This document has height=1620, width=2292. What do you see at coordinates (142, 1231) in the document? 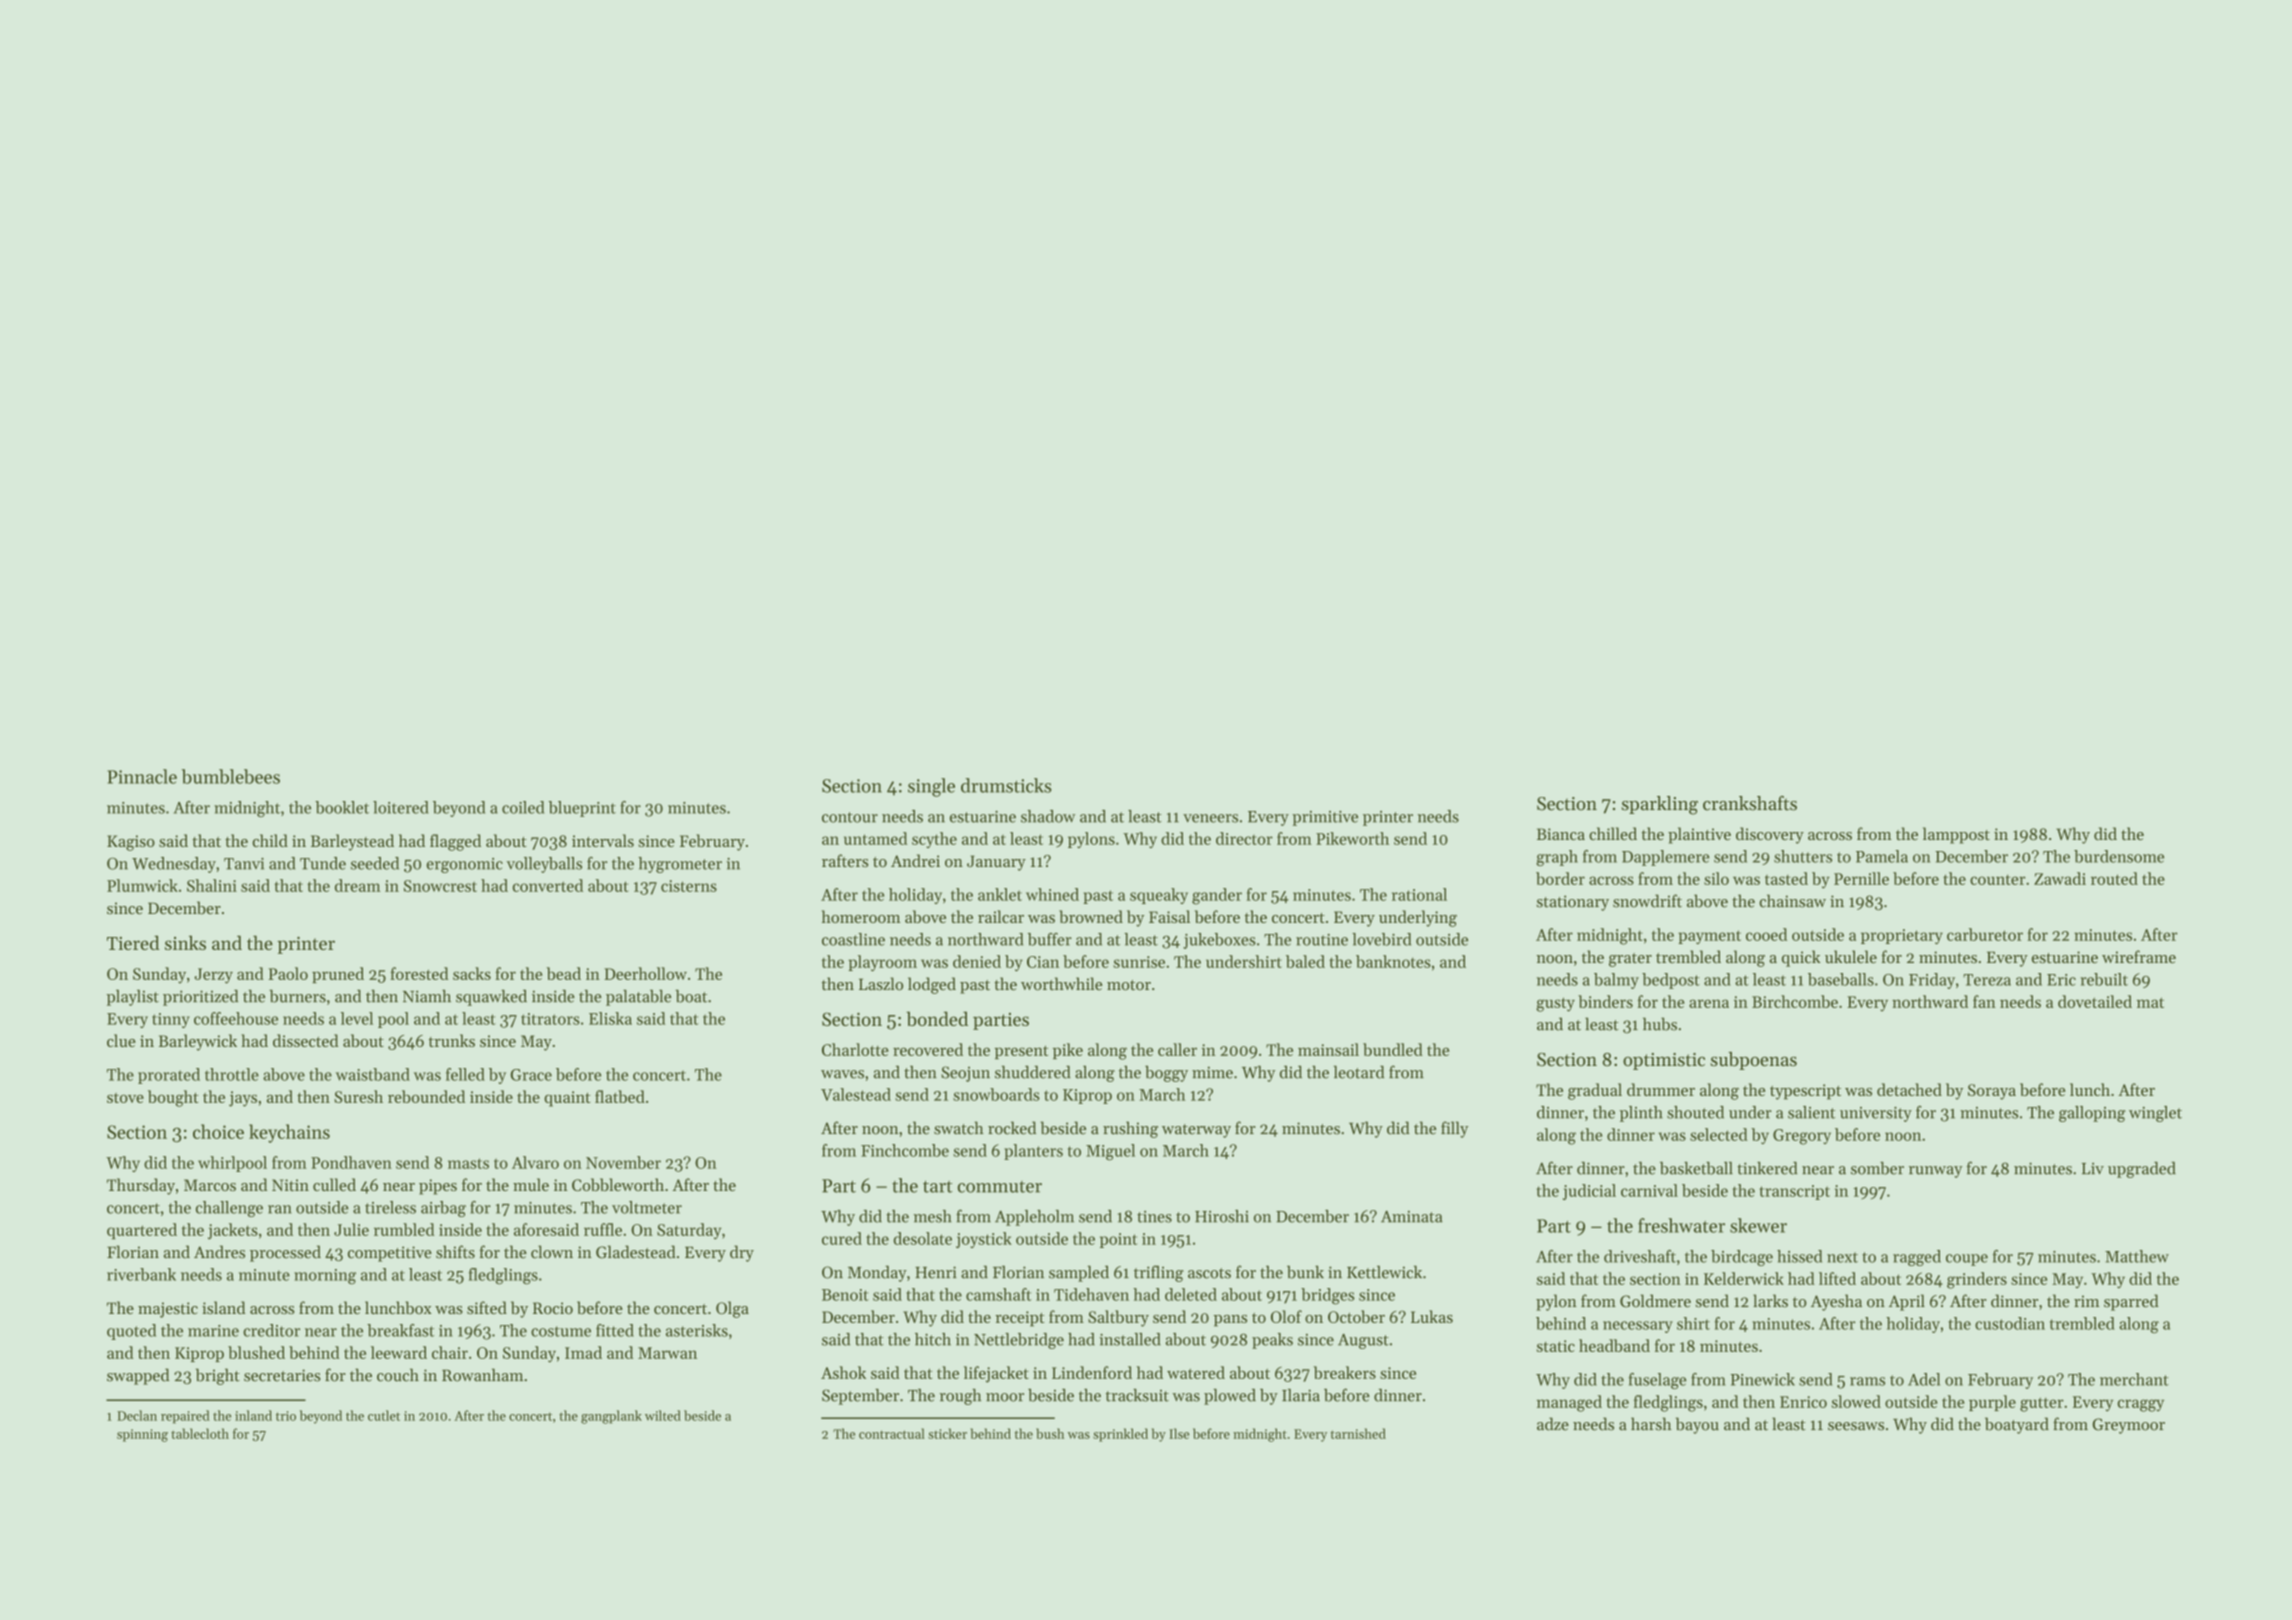
I see `quartered` at bounding box center [142, 1231].
